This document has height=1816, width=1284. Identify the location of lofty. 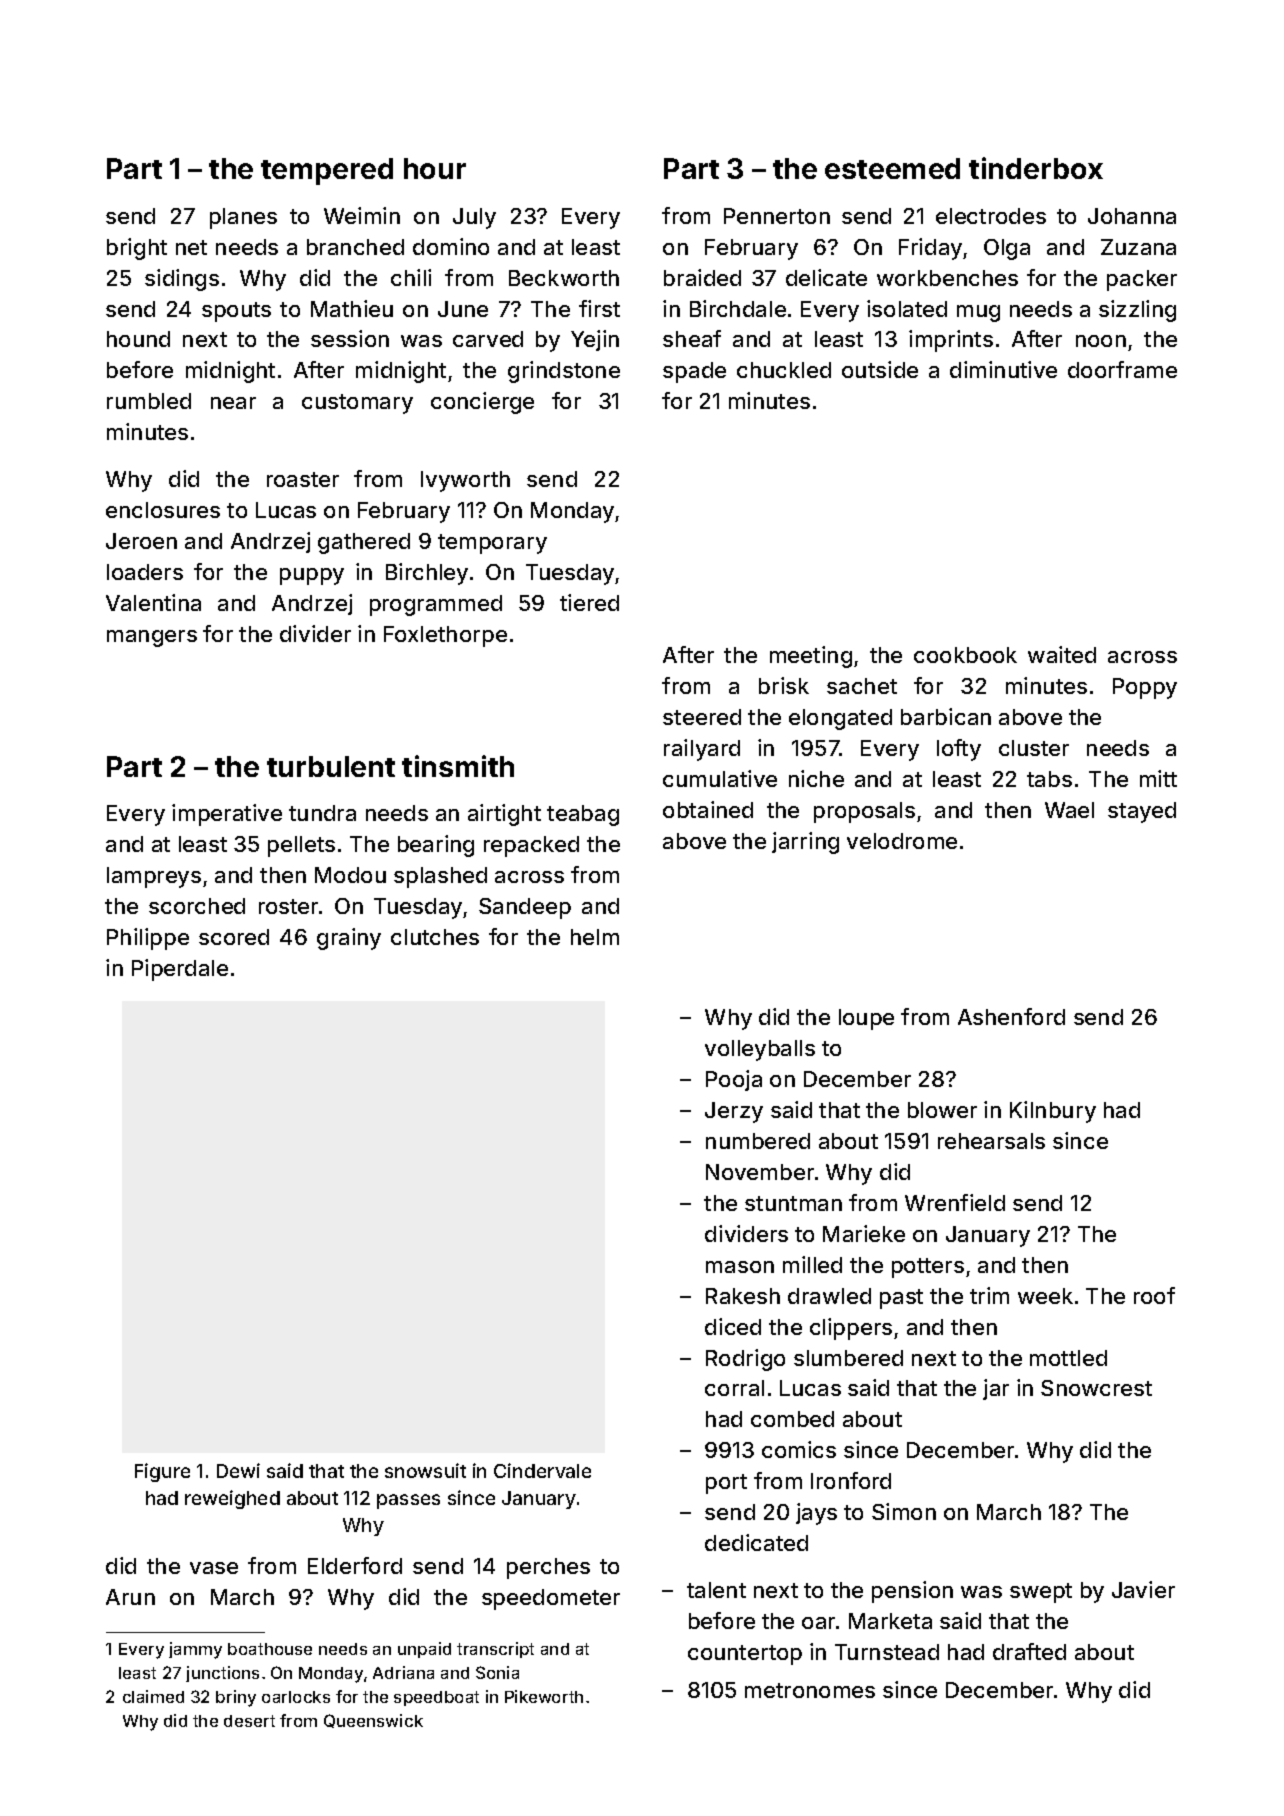
(959, 750).
